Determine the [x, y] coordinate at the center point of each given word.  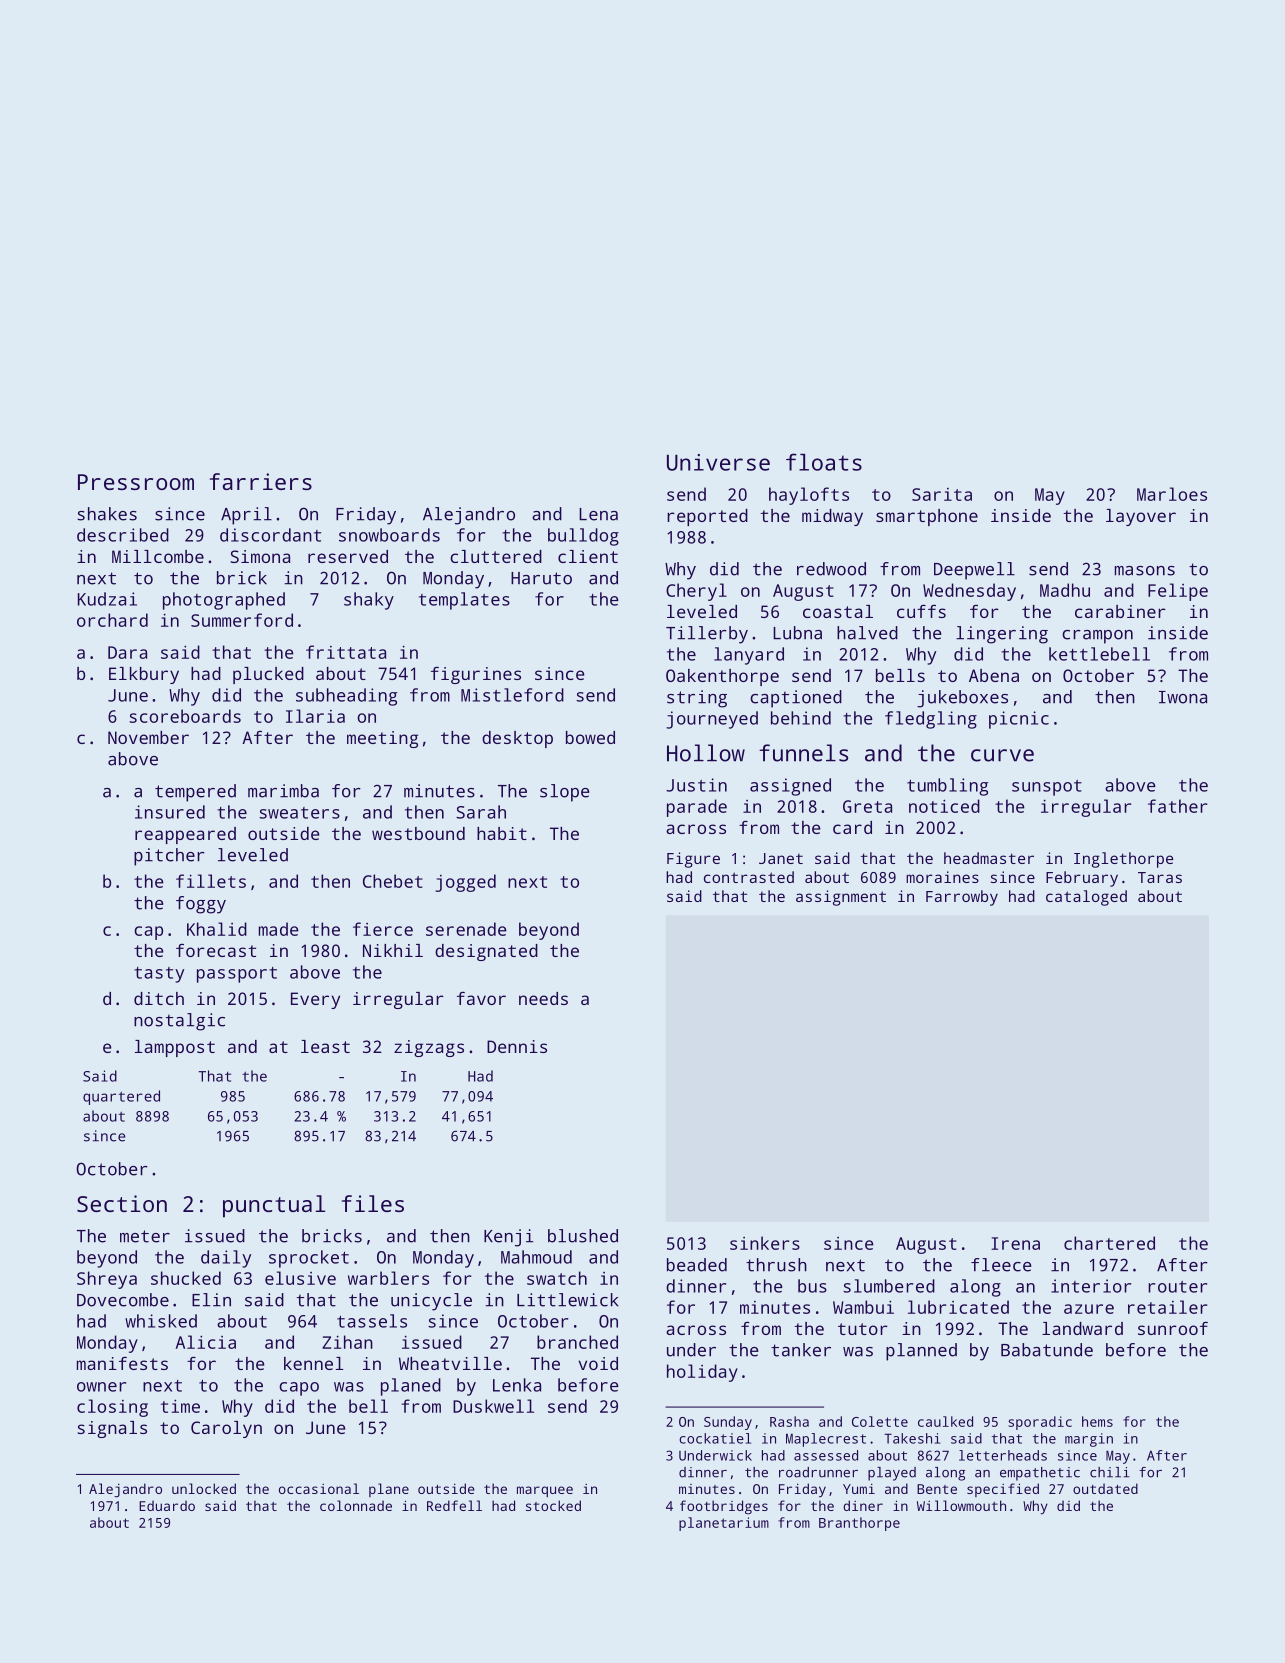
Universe [718, 462]
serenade [466, 929]
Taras [1160, 877]
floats [824, 462]
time [180, 1406]
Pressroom [136, 482]
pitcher [169, 857]
